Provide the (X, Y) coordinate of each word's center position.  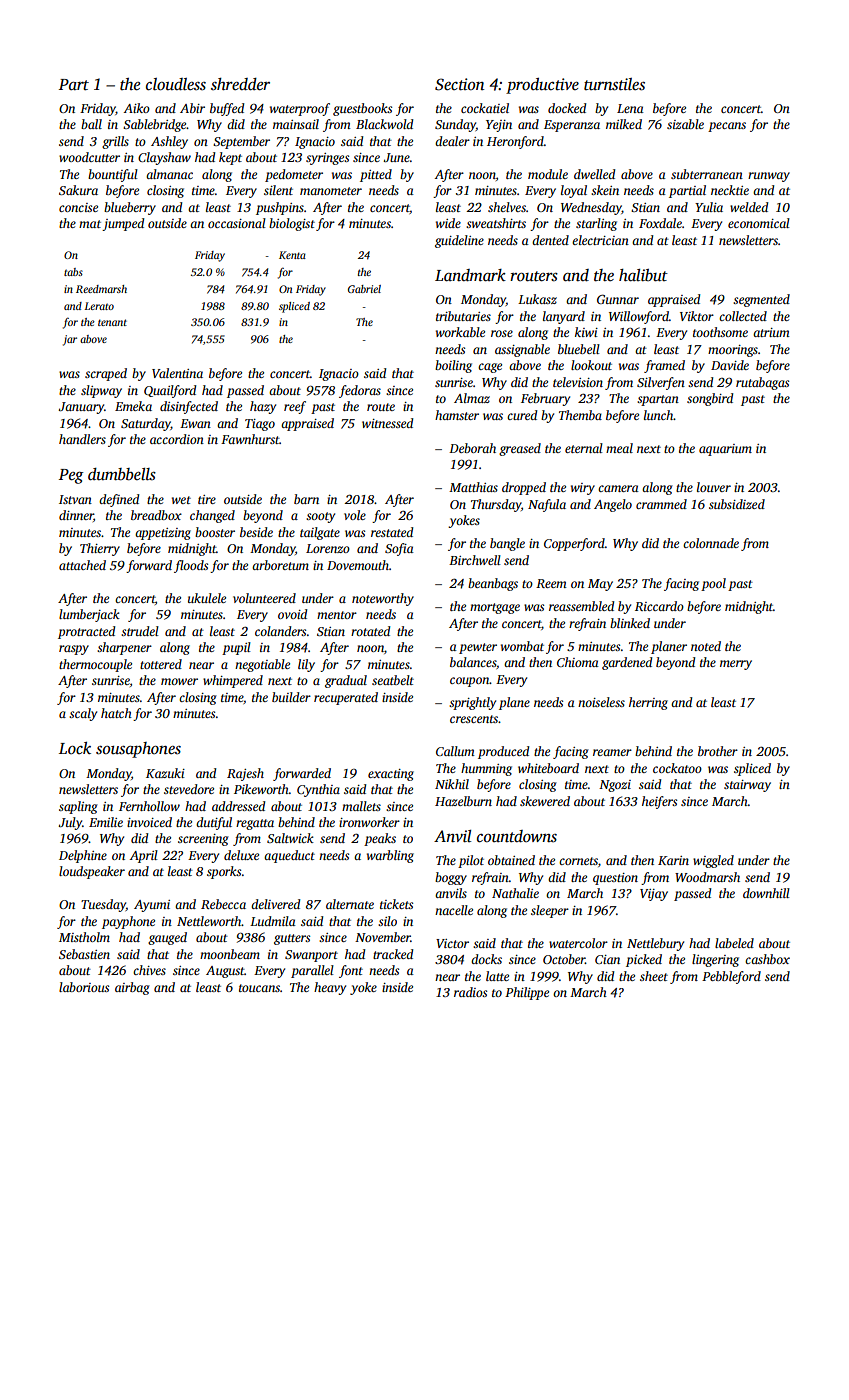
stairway (747, 786)
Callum (455, 751)
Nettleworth (209, 921)
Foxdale (660, 223)
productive (542, 86)
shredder (240, 84)
